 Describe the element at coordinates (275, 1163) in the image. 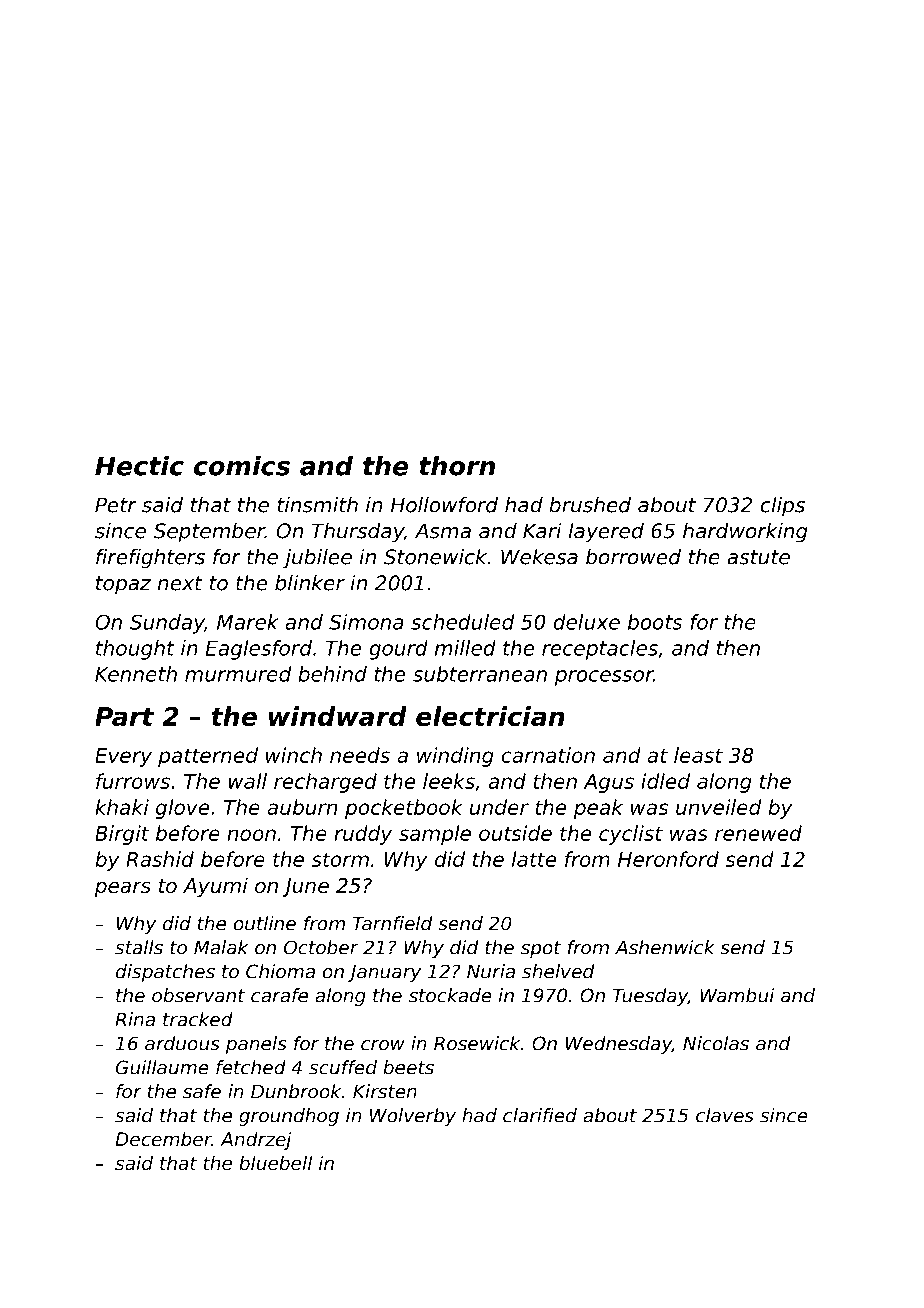

I see `bluebell` at that location.
